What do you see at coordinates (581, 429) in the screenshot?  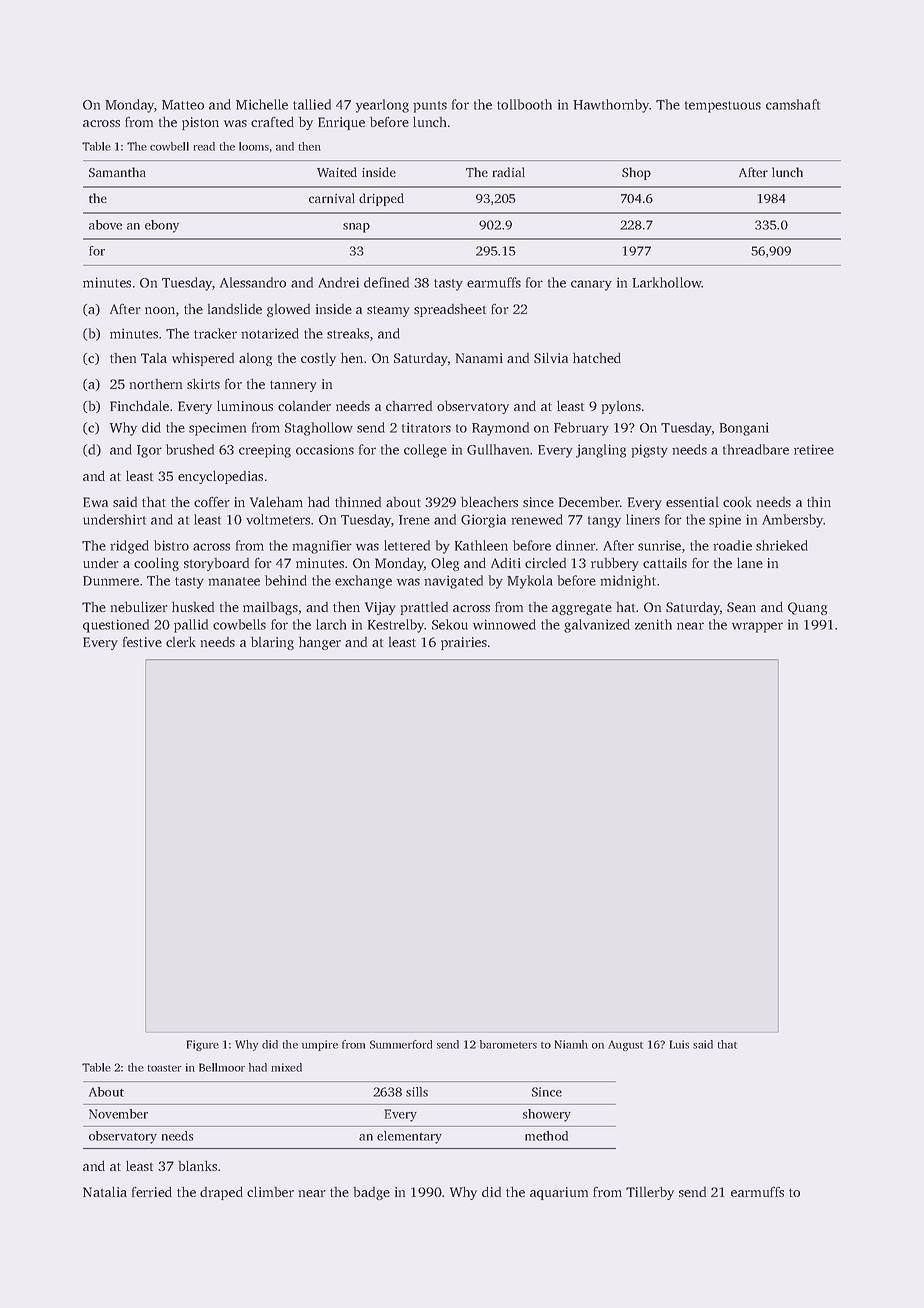 I see `February` at bounding box center [581, 429].
